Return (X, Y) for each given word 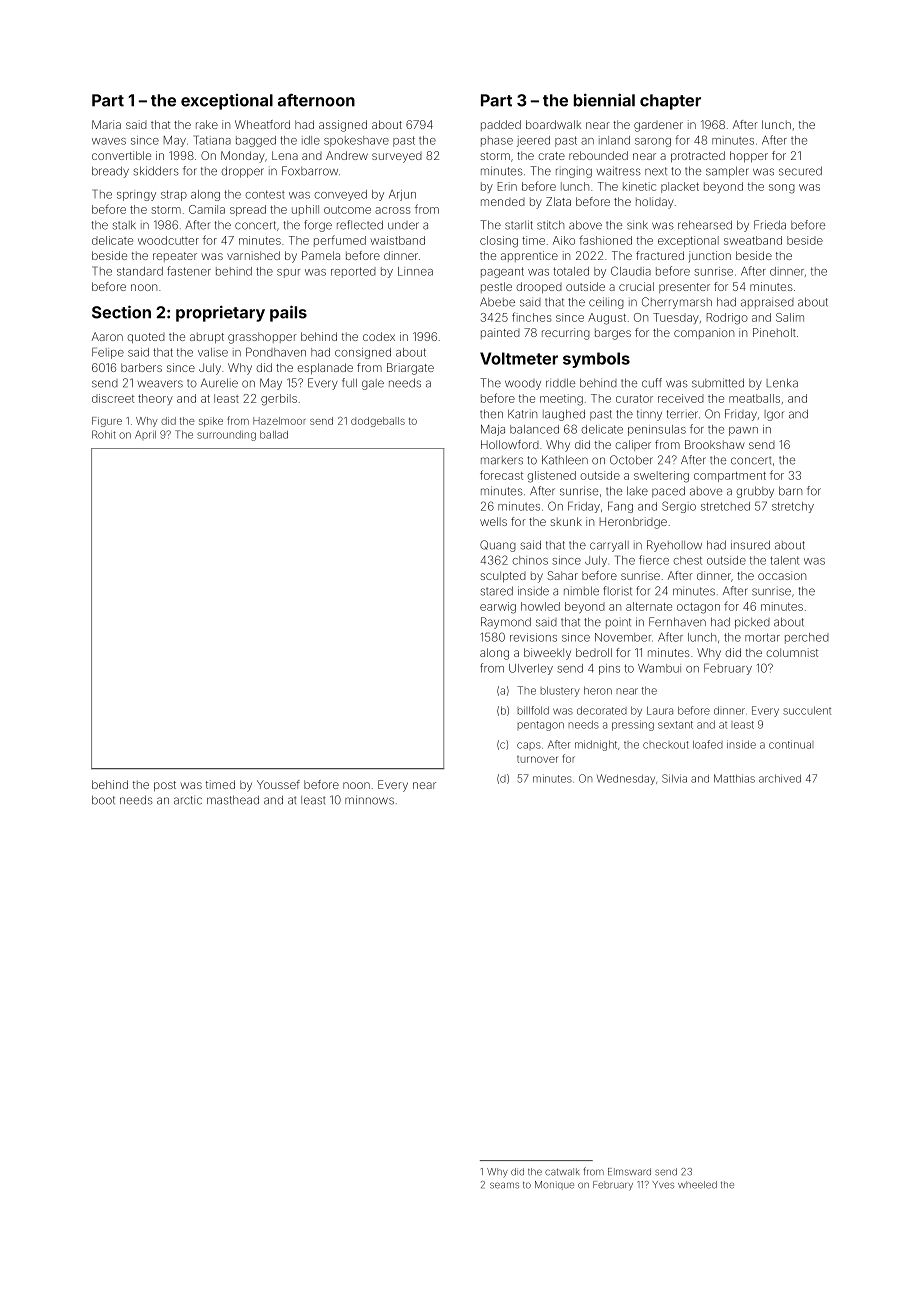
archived (780, 778)
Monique (554, 1185)
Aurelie (219, 383)
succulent (807, 710)
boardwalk (553, 124)
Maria (106, 124)
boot (103, 800)
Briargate (410, 369)
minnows (369, 800)
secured (800, 171)
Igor (774, 415)
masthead (233, 800)
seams (504, 1185)
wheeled (697, 1185)
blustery (560, 691)
